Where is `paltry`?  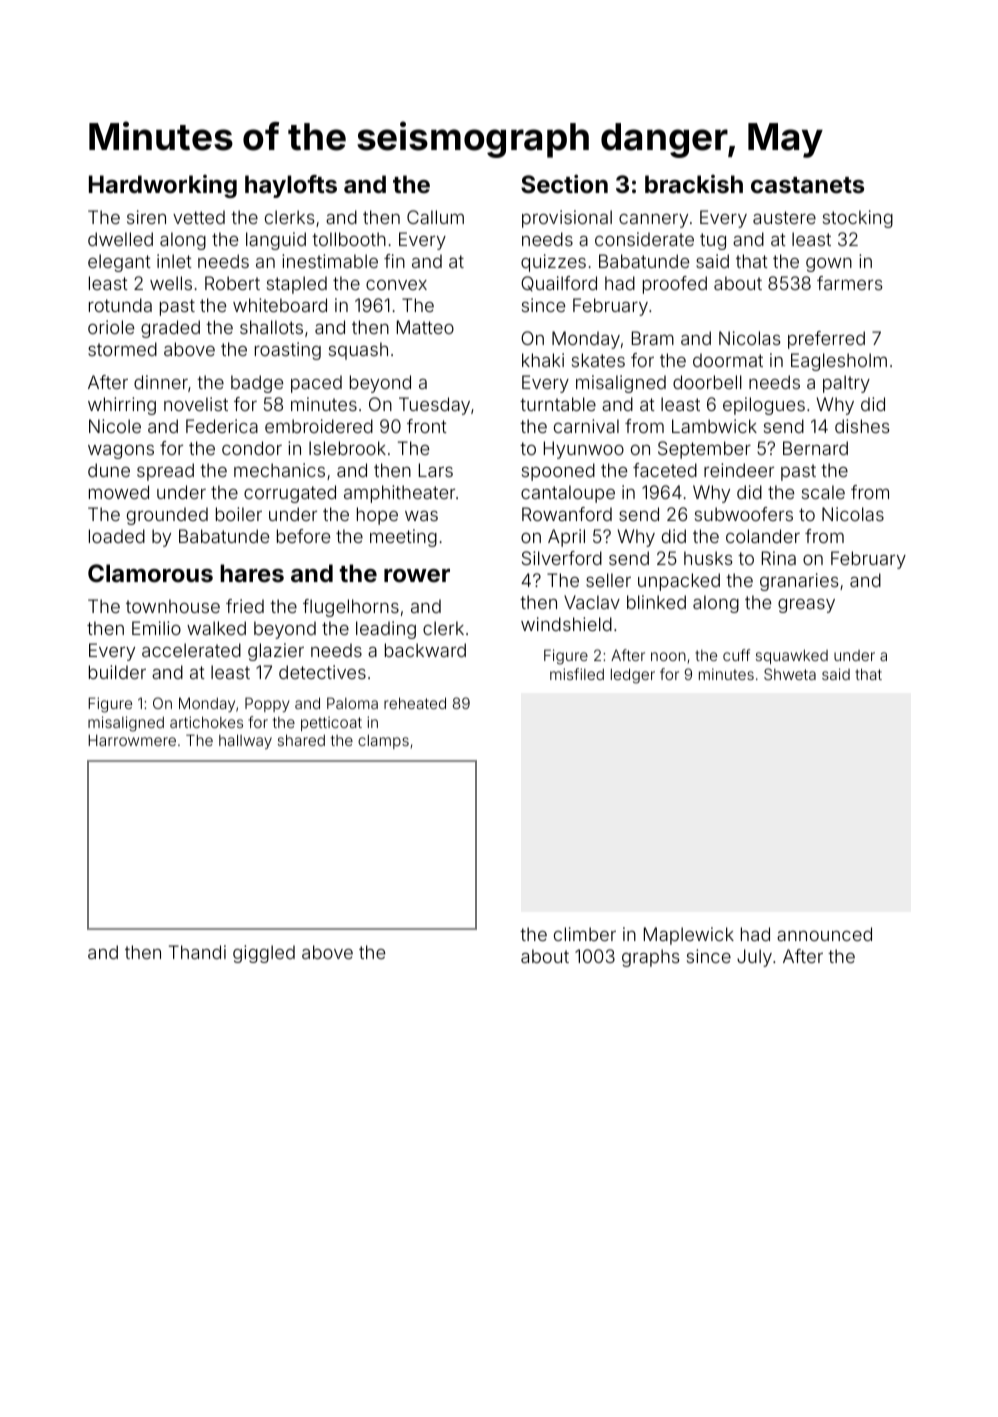 paltry is located at coordinates (846, 384).
